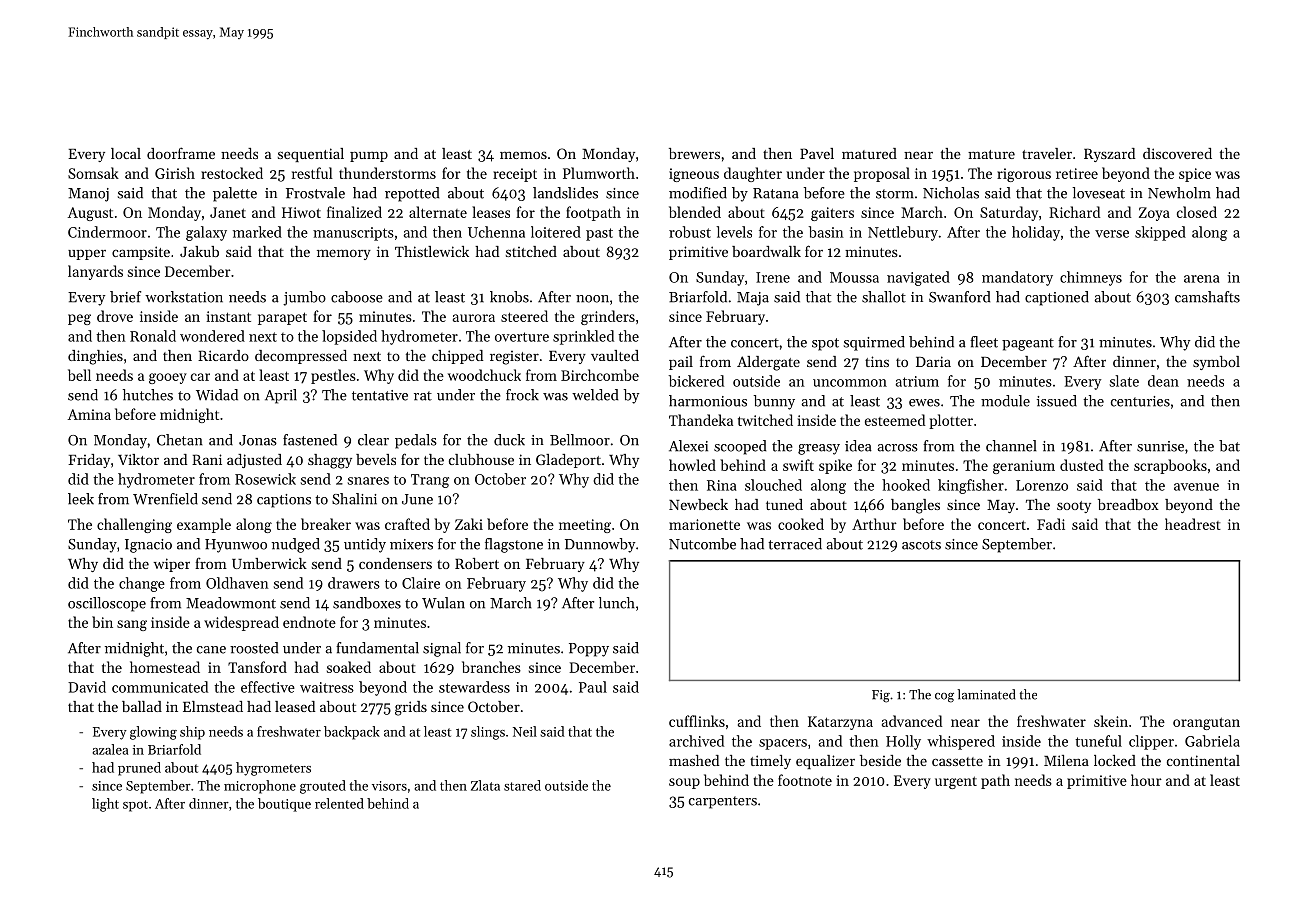 Image resolution: width=1308 pixels, height=924 pixels. I want to click on Irene, so click(773, 277).
